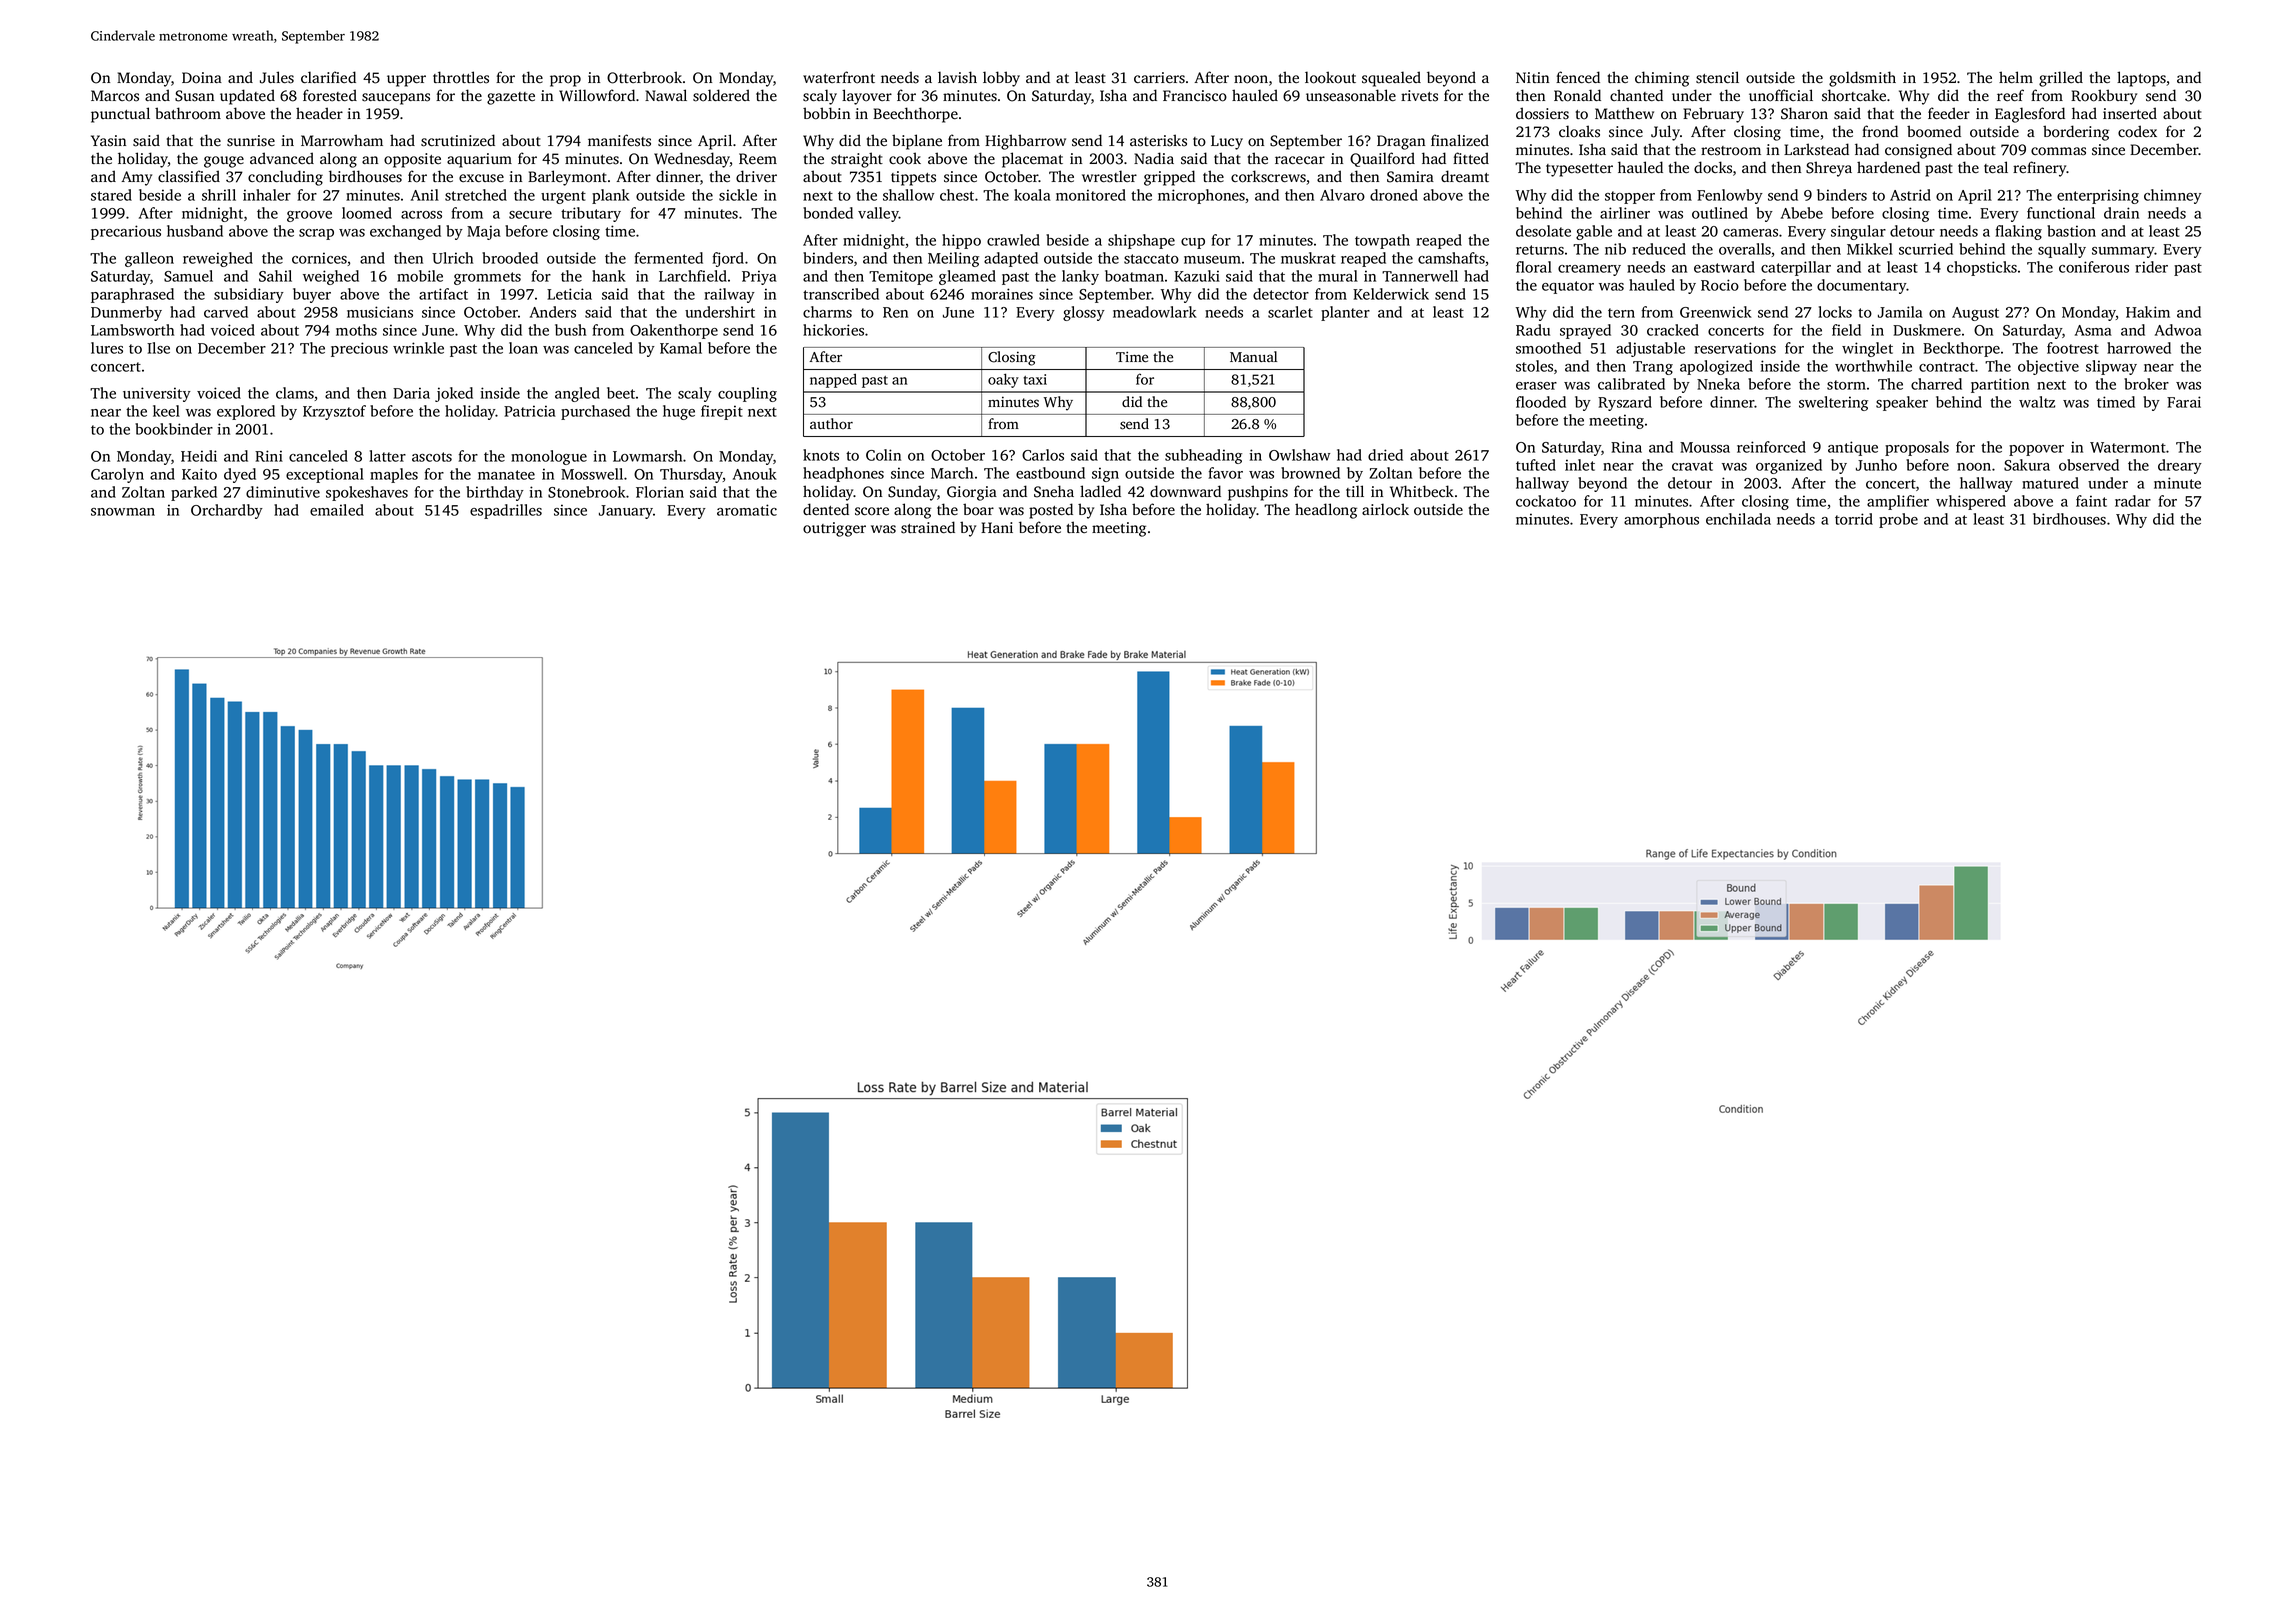 The width and height of the document is (2293, 1621). Describe the element at coordinates (1051, 511) in the document. I see `posted` at that location.
